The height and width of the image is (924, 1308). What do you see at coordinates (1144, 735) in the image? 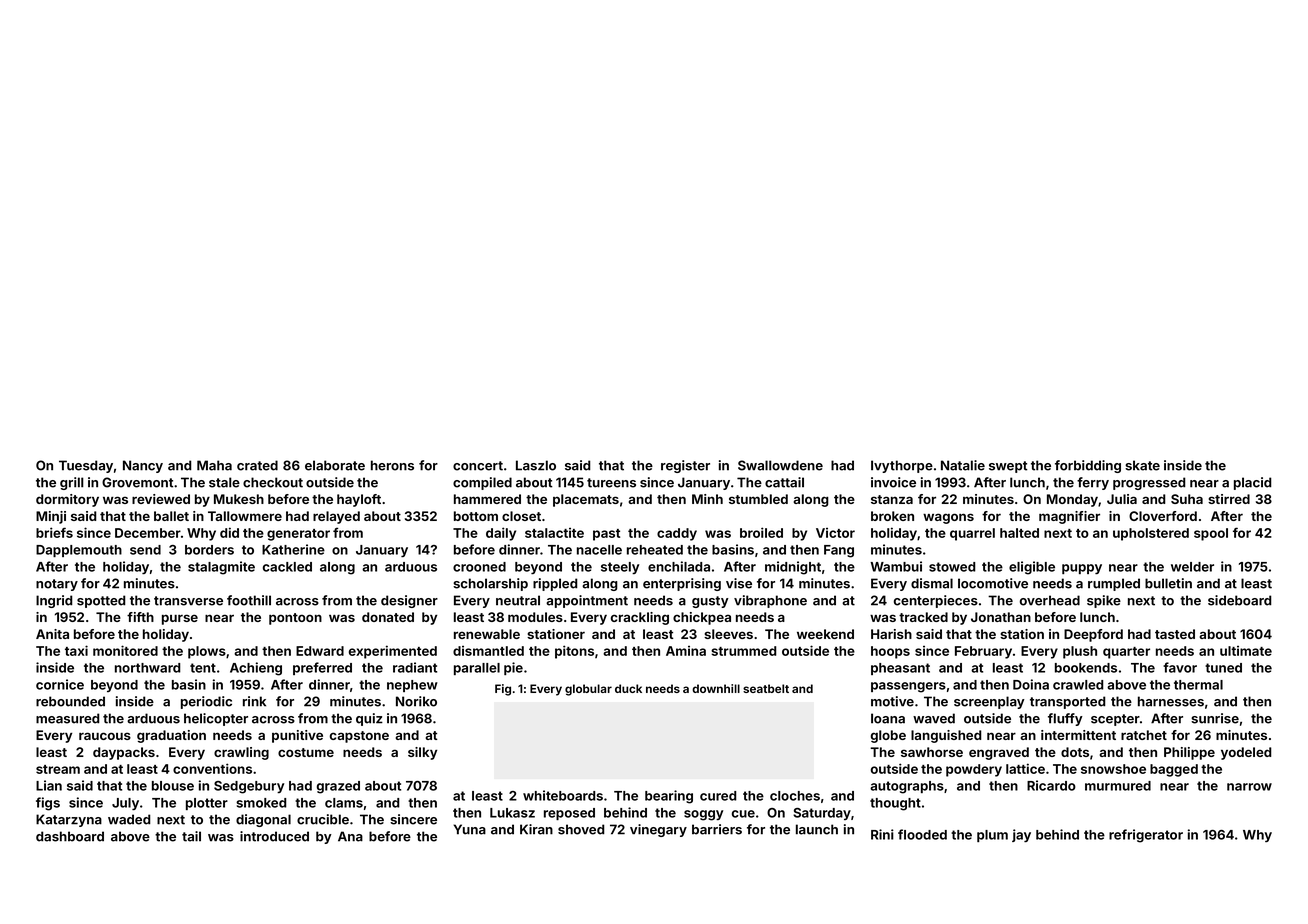
I see `ratchet` at bounding box center [1144, 735].
